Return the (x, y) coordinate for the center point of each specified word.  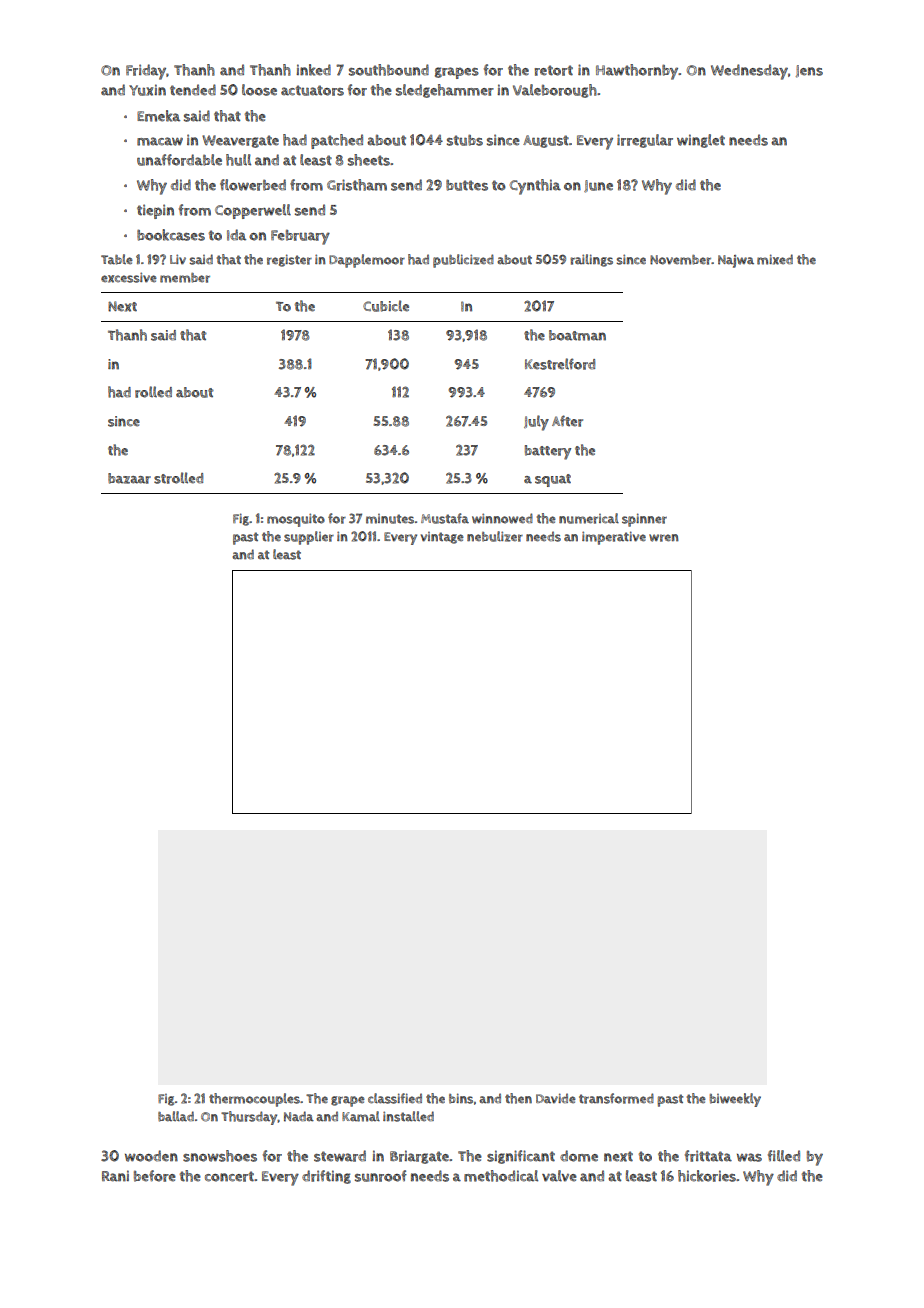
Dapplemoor (367, 261)
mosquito (296, 520)
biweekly (735, 1100)
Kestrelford (560, 364)
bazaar (129, 478)
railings (591, 260)
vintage (442, 538)
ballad (176, 1116)
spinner (644, 520)
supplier (309, 538)
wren (664, 538)
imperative (614, 538)
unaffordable (179, 160)
